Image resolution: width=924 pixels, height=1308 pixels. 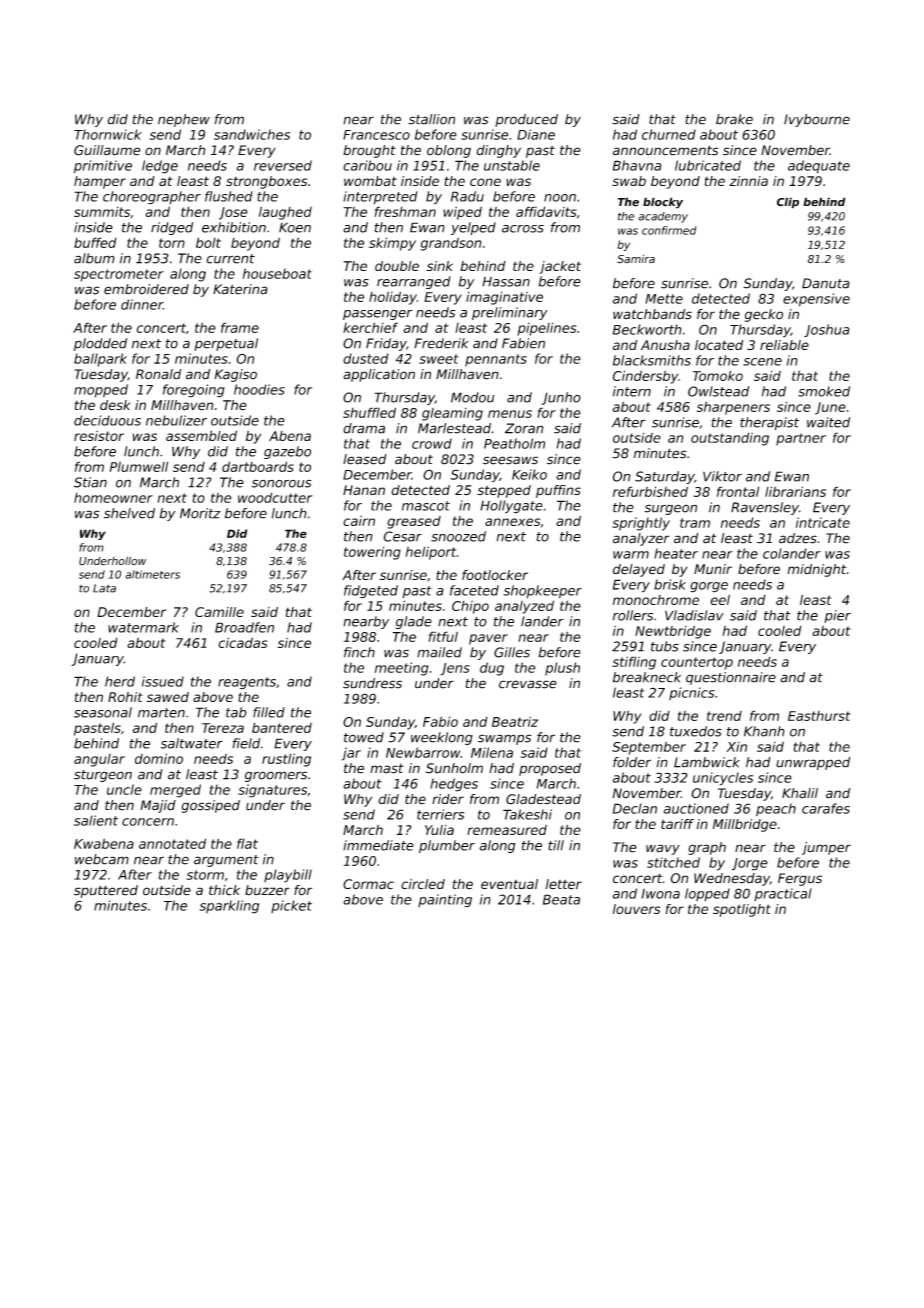 I want to click on mast, so click(x=387, y=769).
